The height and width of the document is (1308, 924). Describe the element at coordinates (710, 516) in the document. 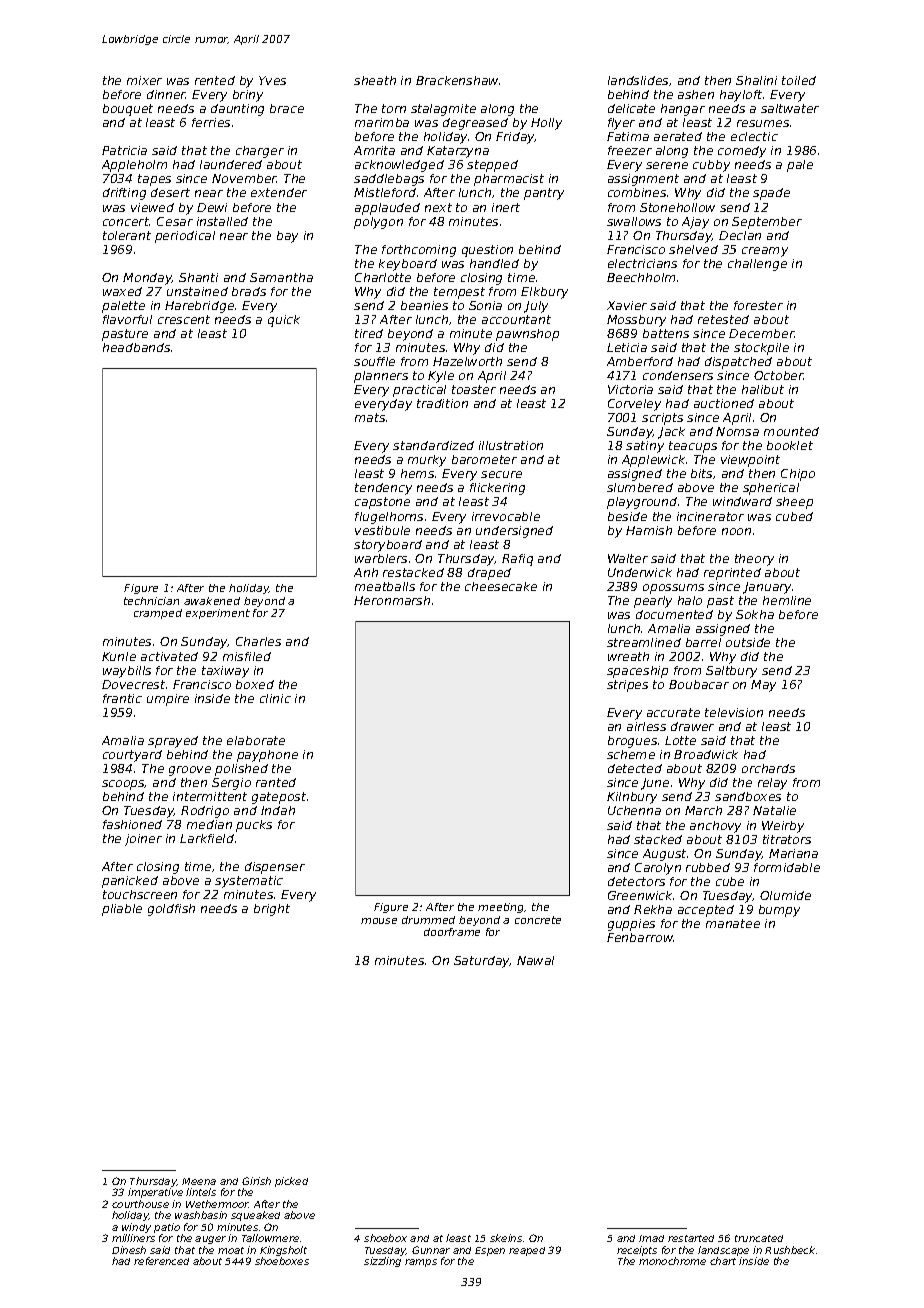

I see `incinerator` at that location.
